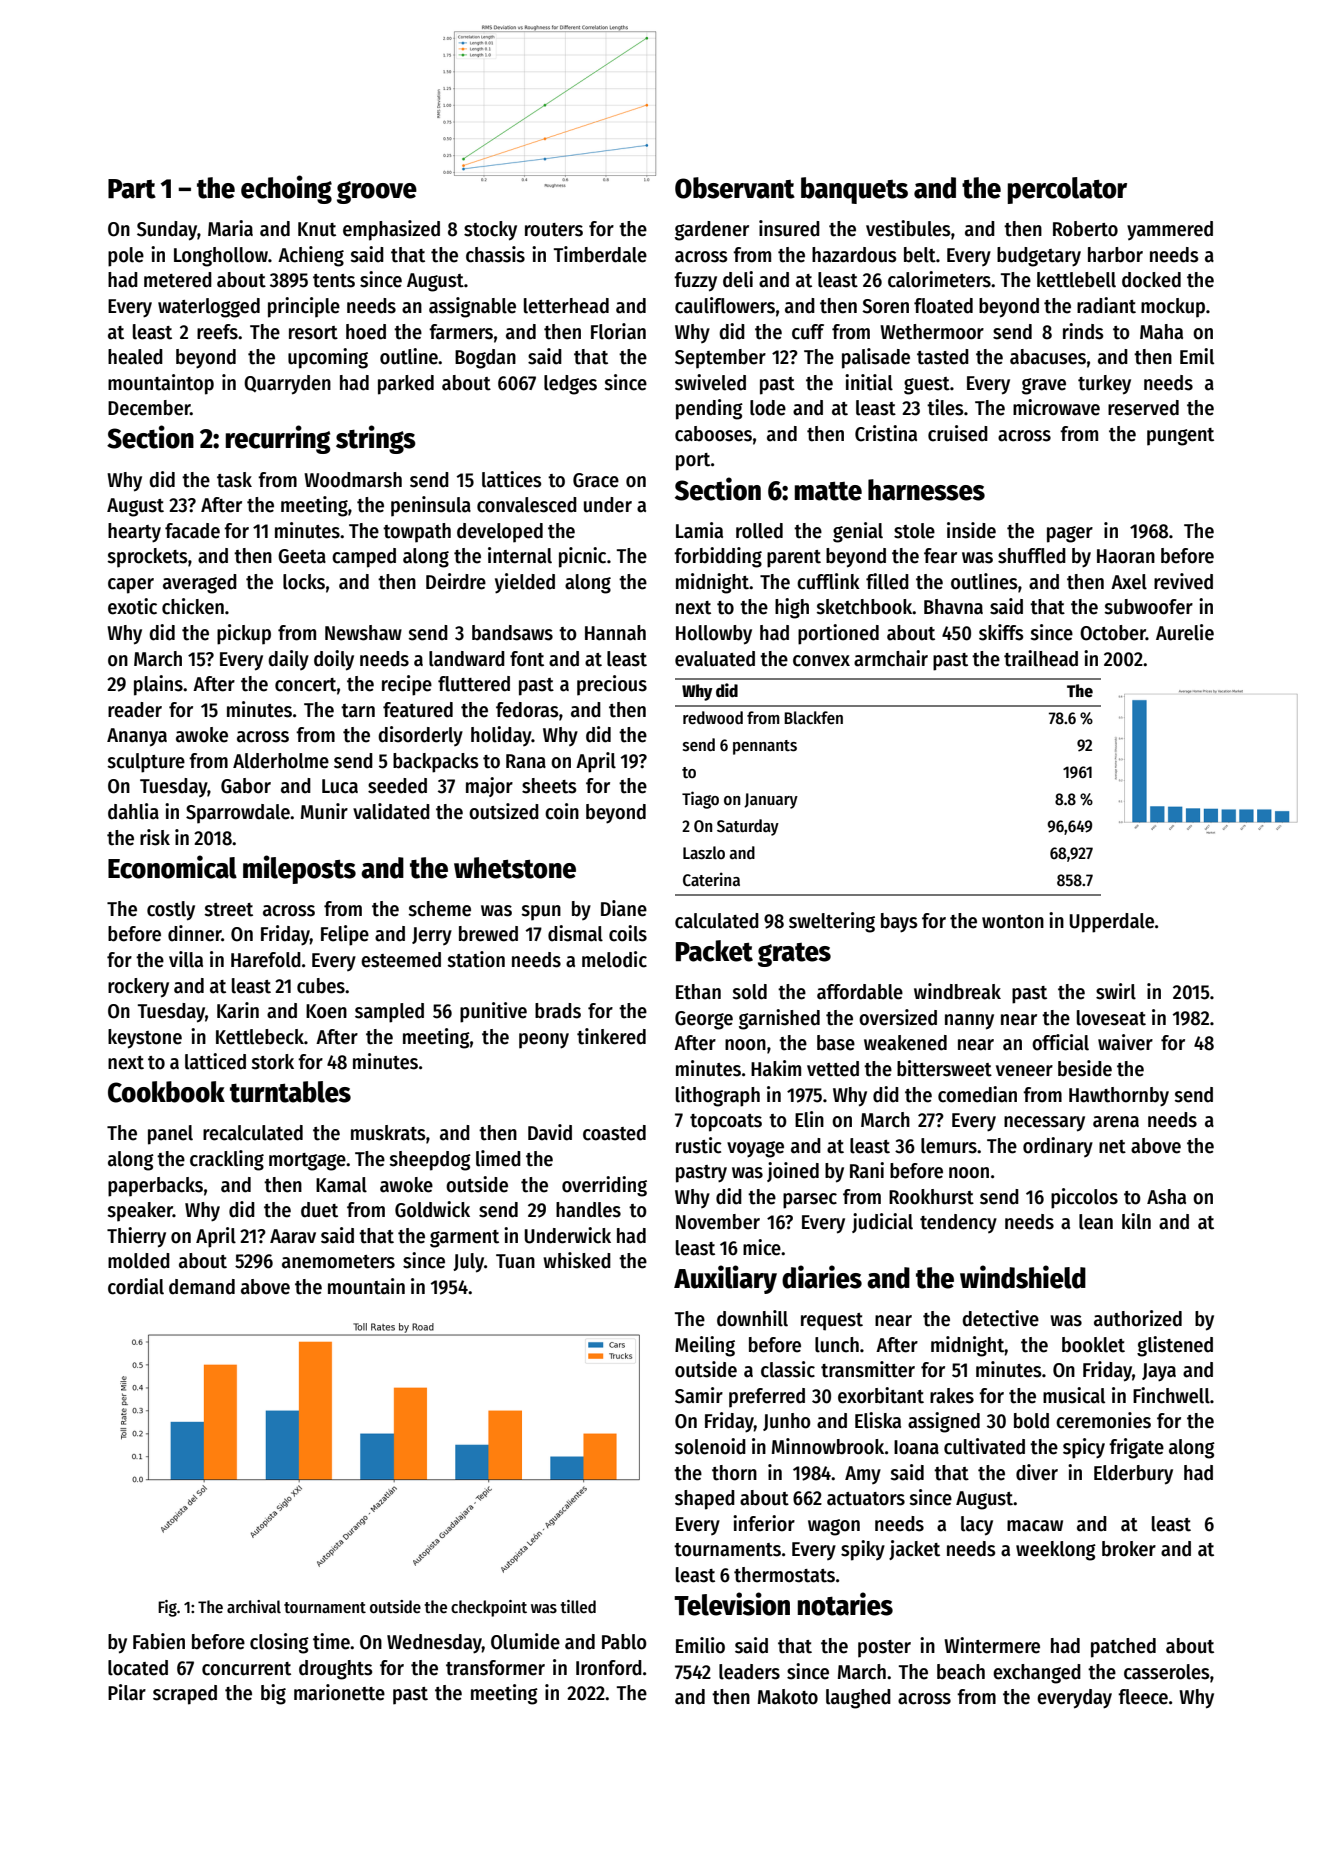 The image size is (1322, 1869). Describe the element at coordinates (704, 853) in the page. I see `Laszlo` at that location.
